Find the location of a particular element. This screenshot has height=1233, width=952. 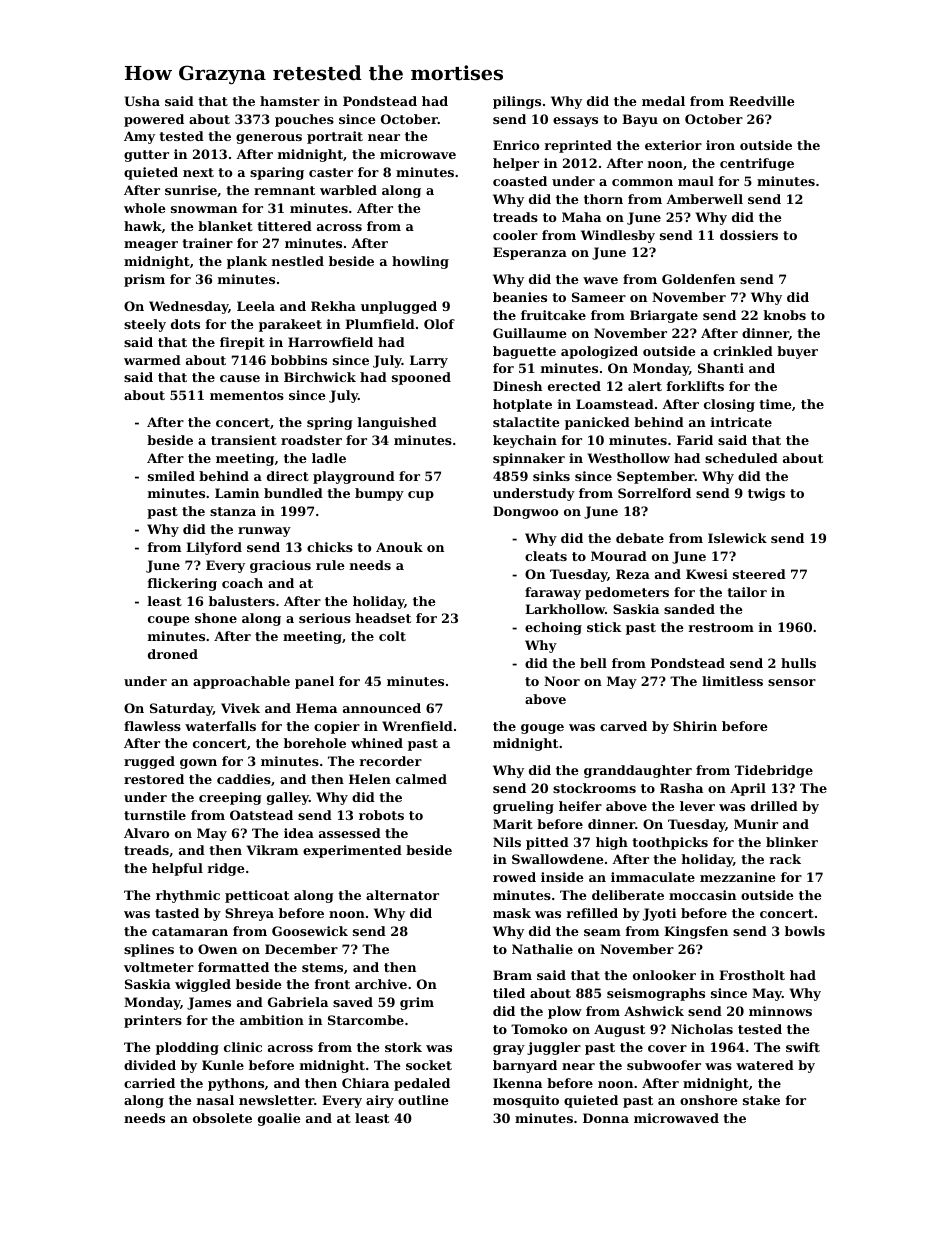

Larkhollow is located at coordinates (565, 609).
